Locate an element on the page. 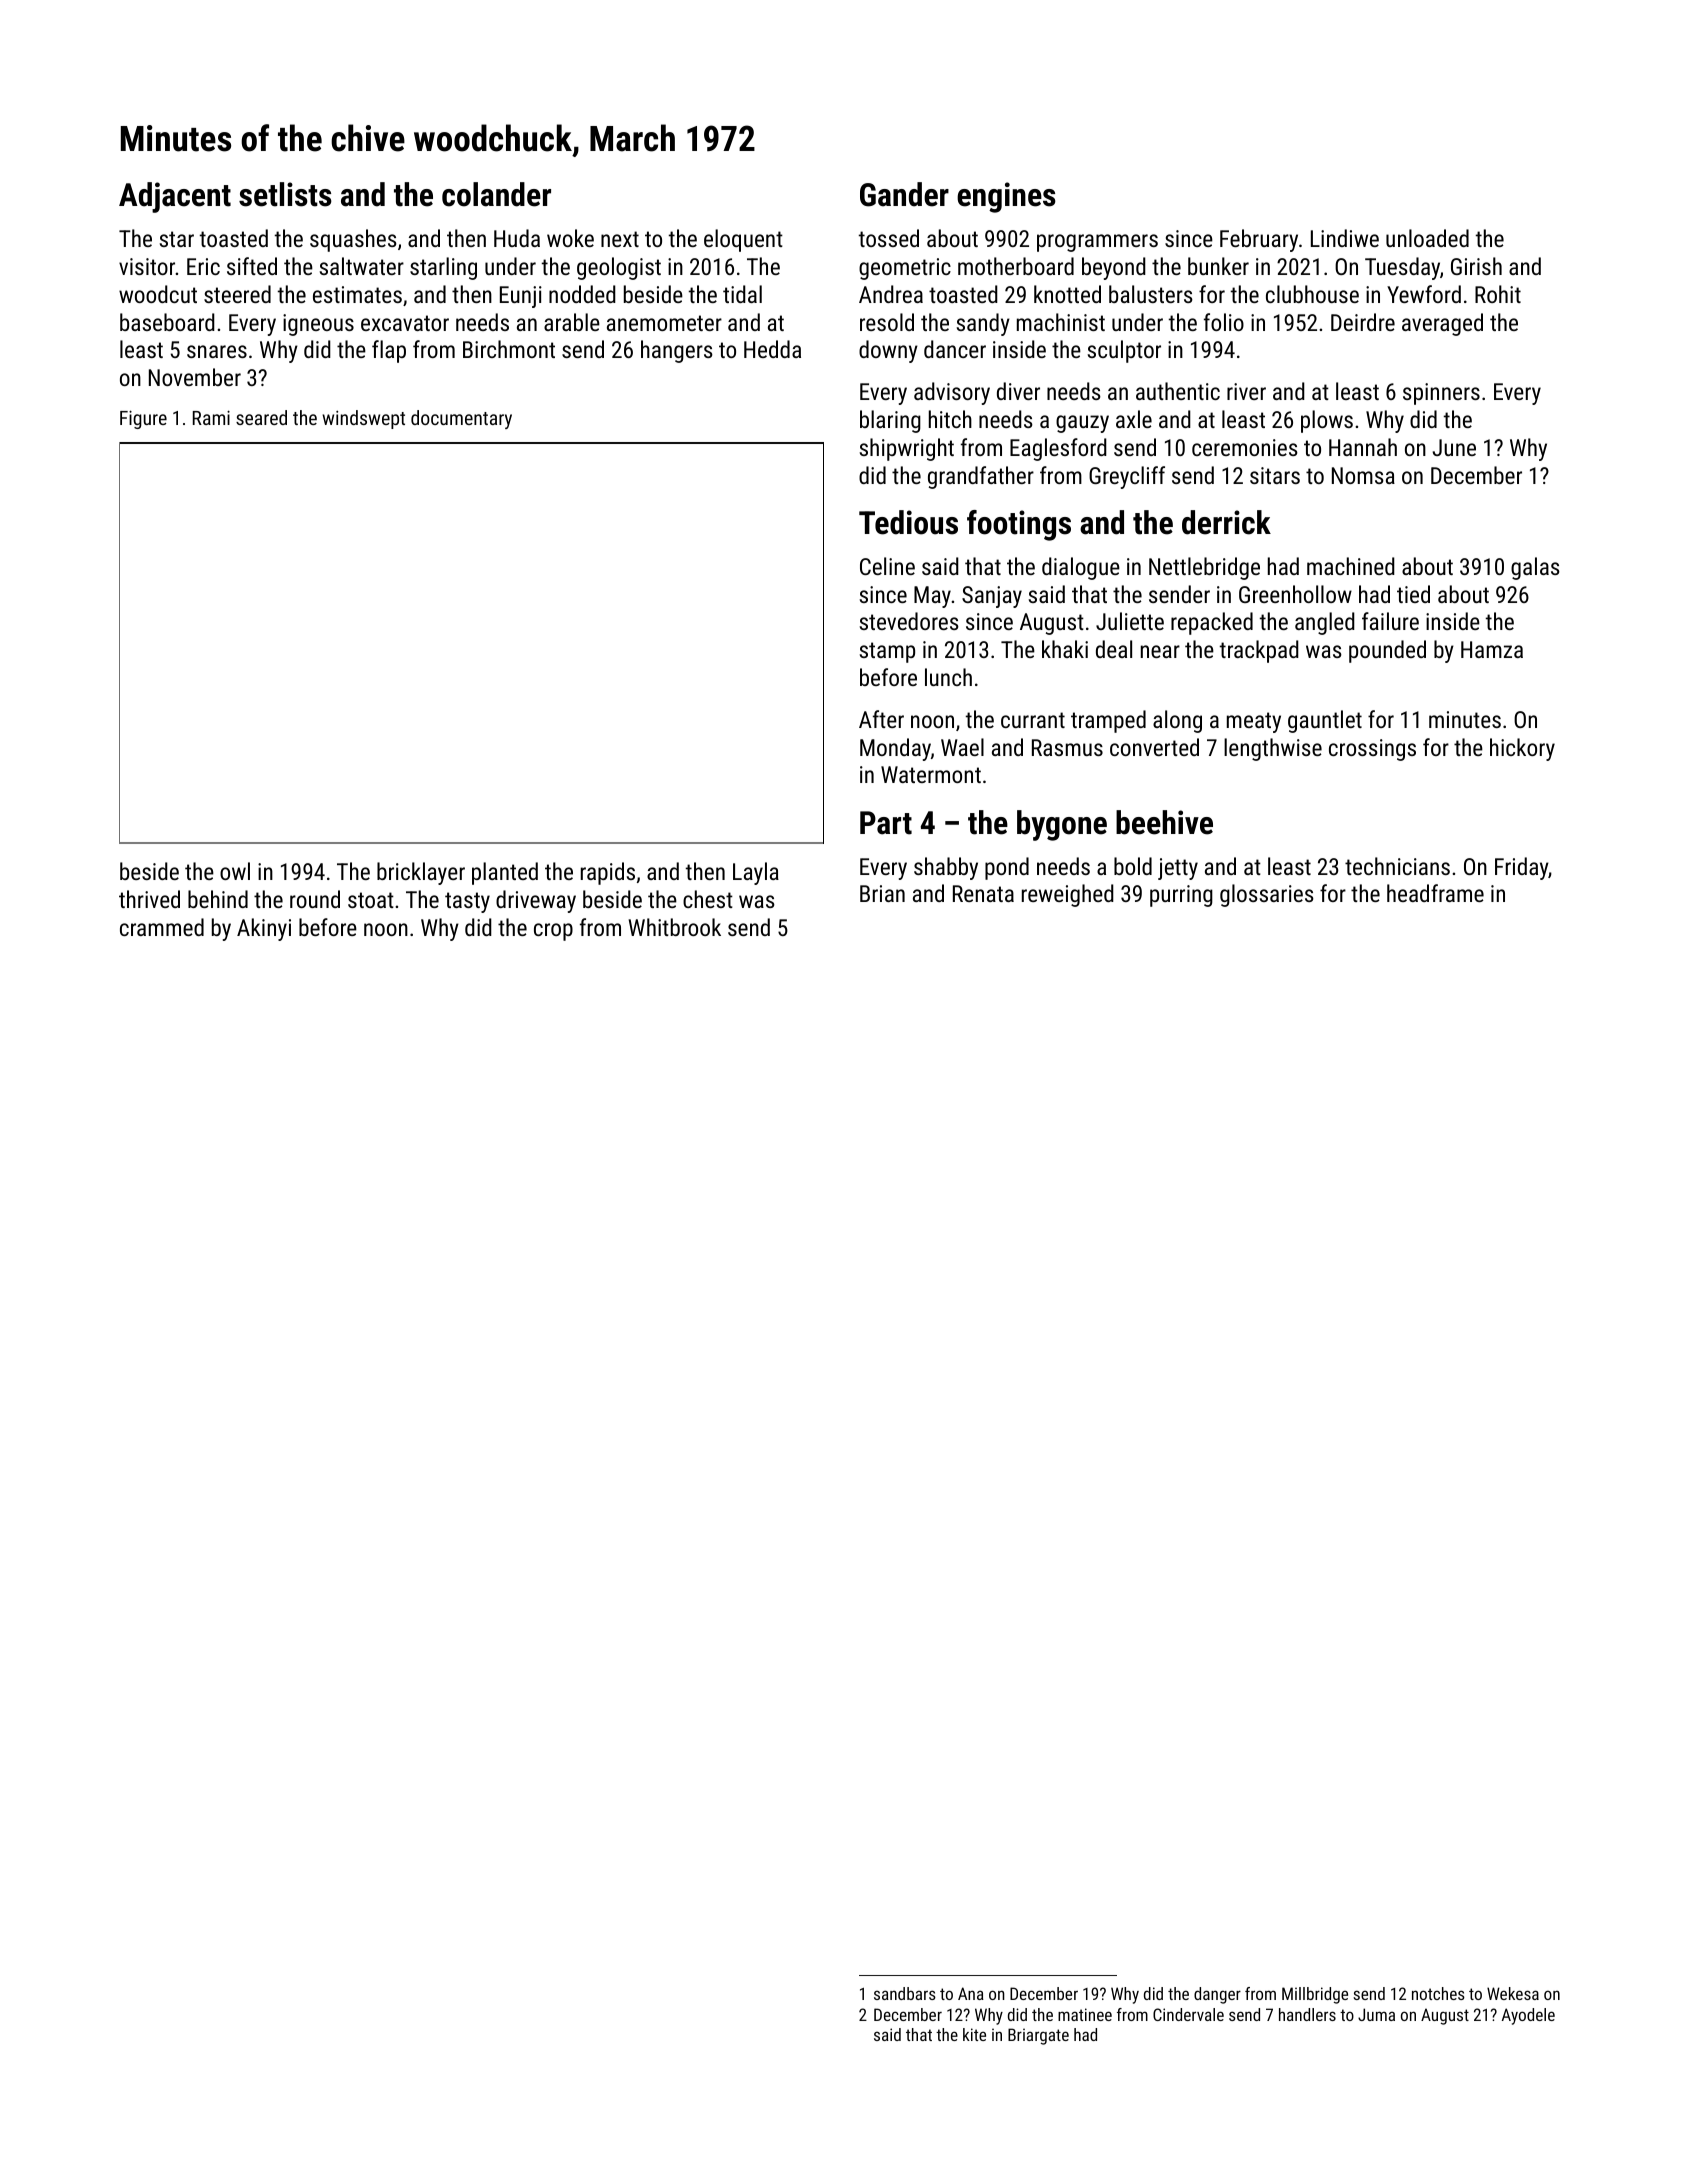 The image size is (1683, 2178). crop is located at coordinates (553, 932).
